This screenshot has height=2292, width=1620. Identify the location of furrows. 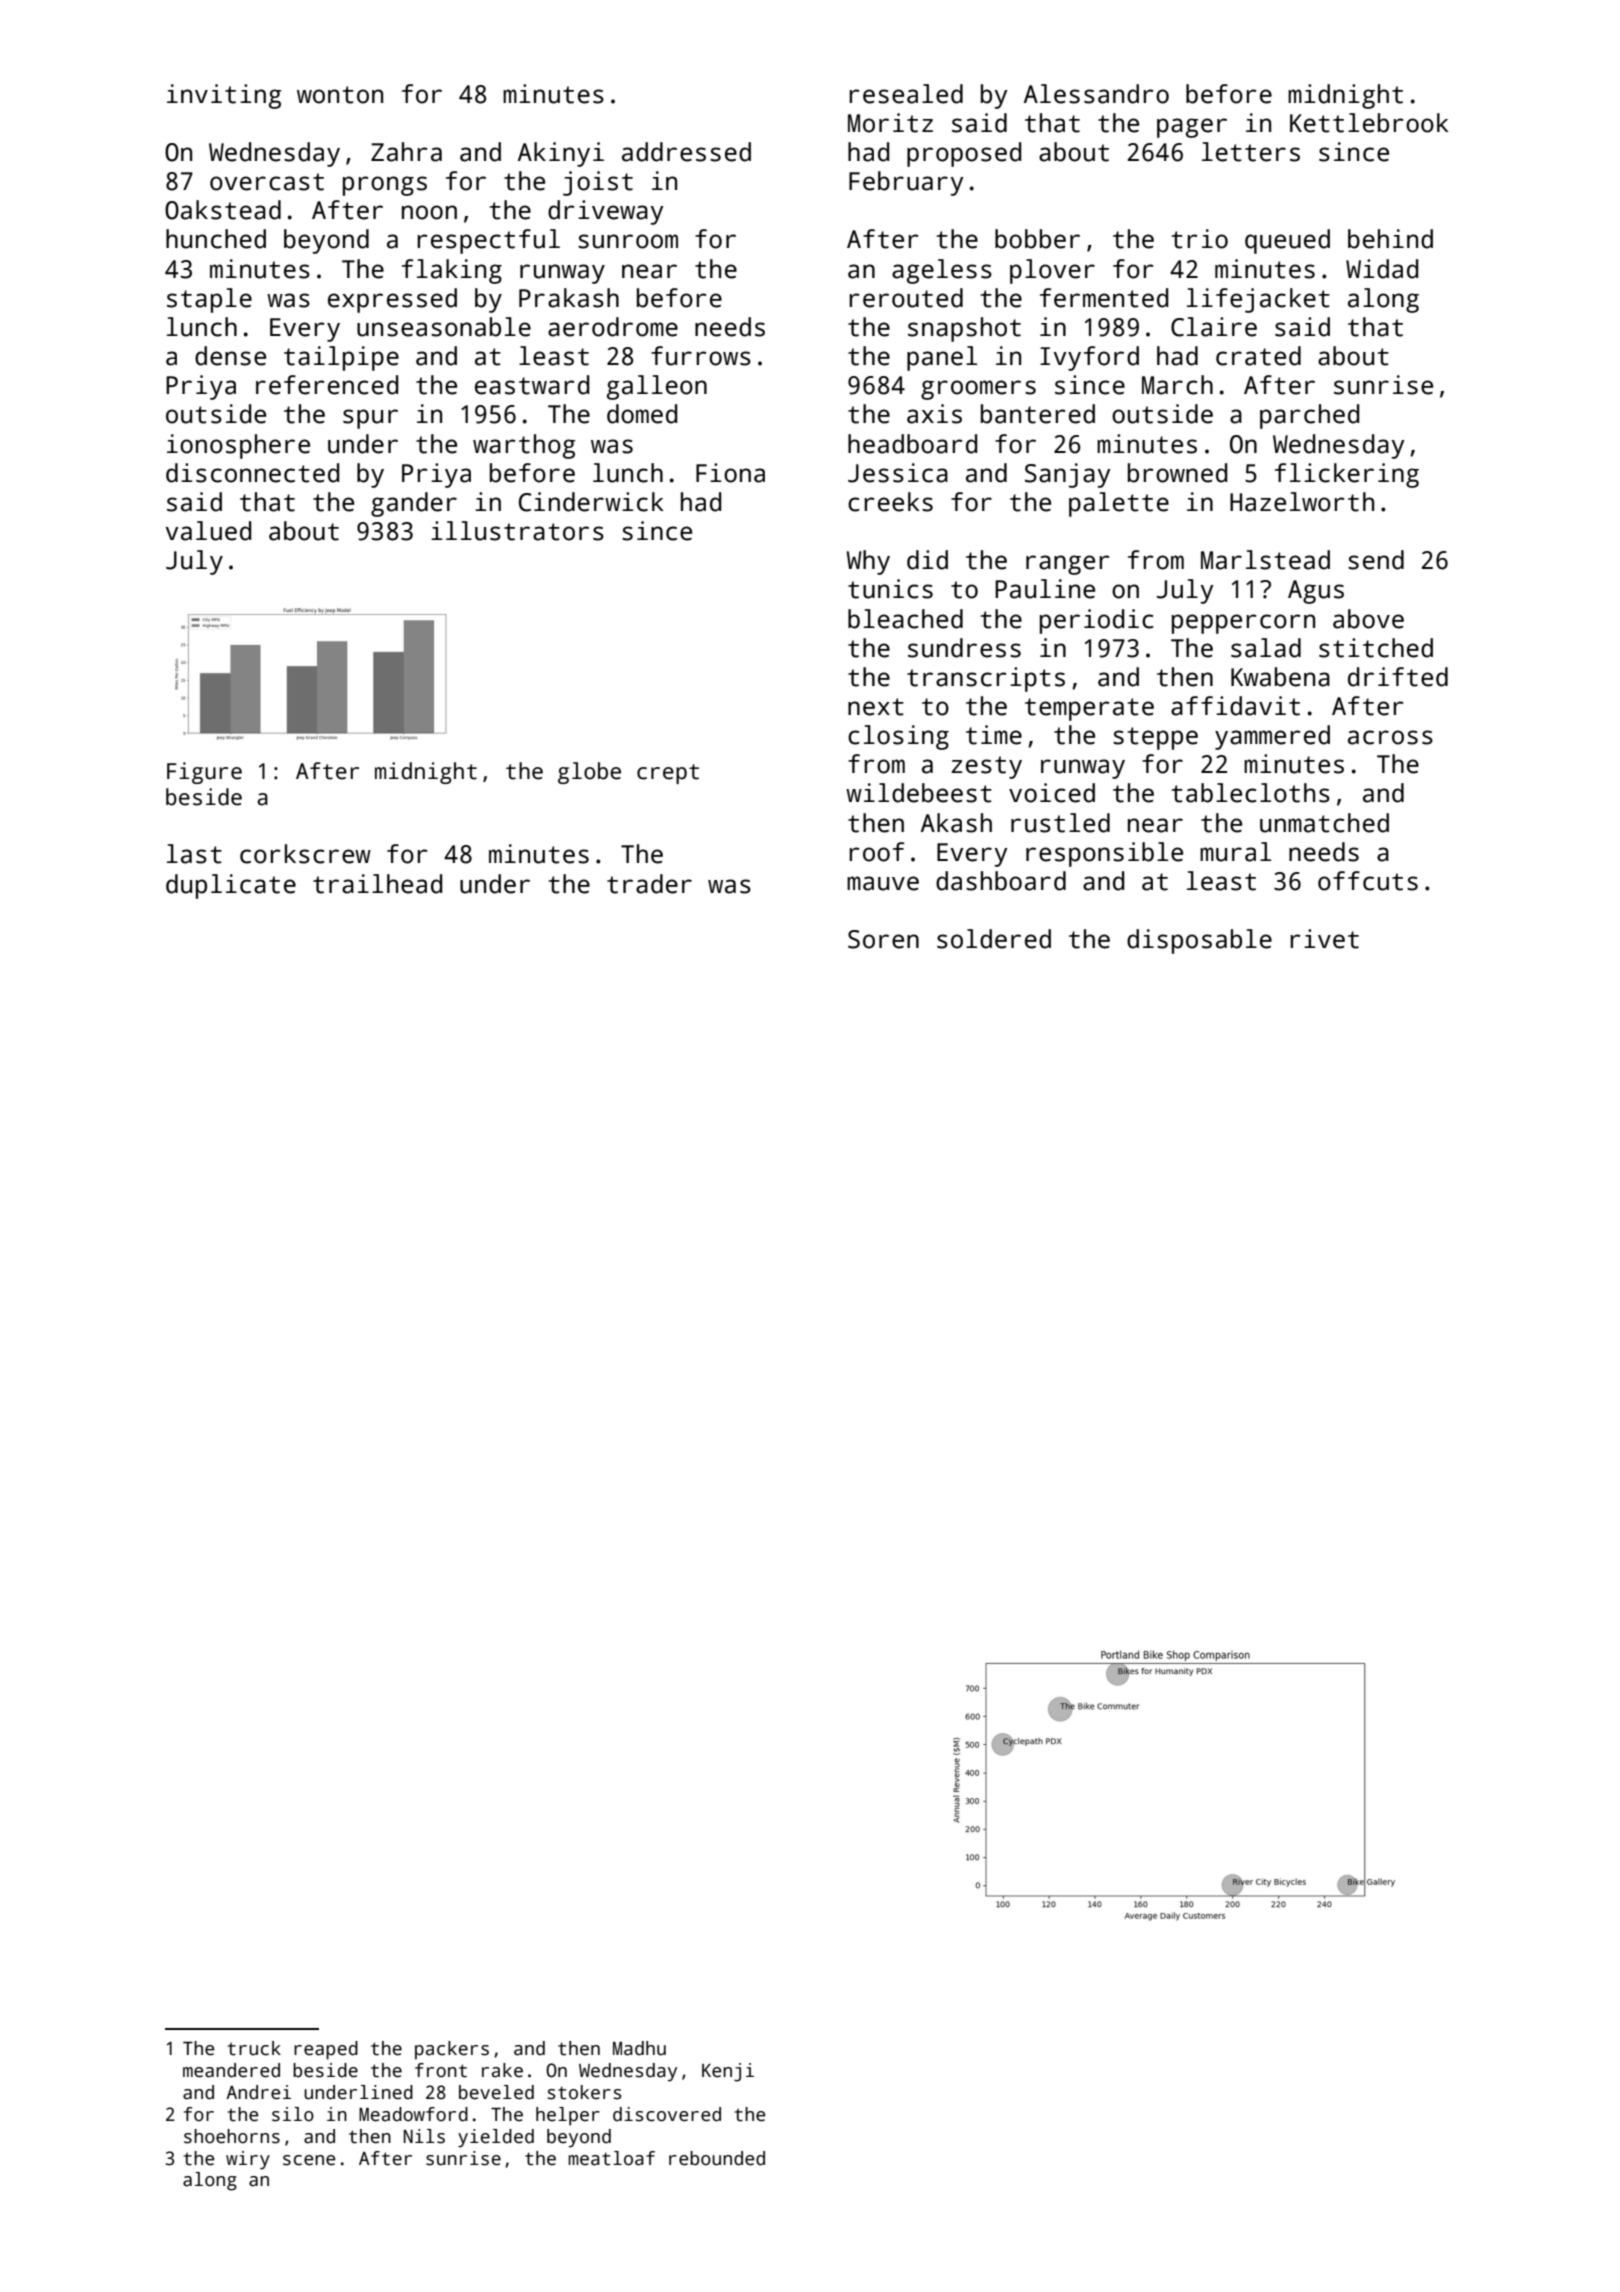
(701, 356).
